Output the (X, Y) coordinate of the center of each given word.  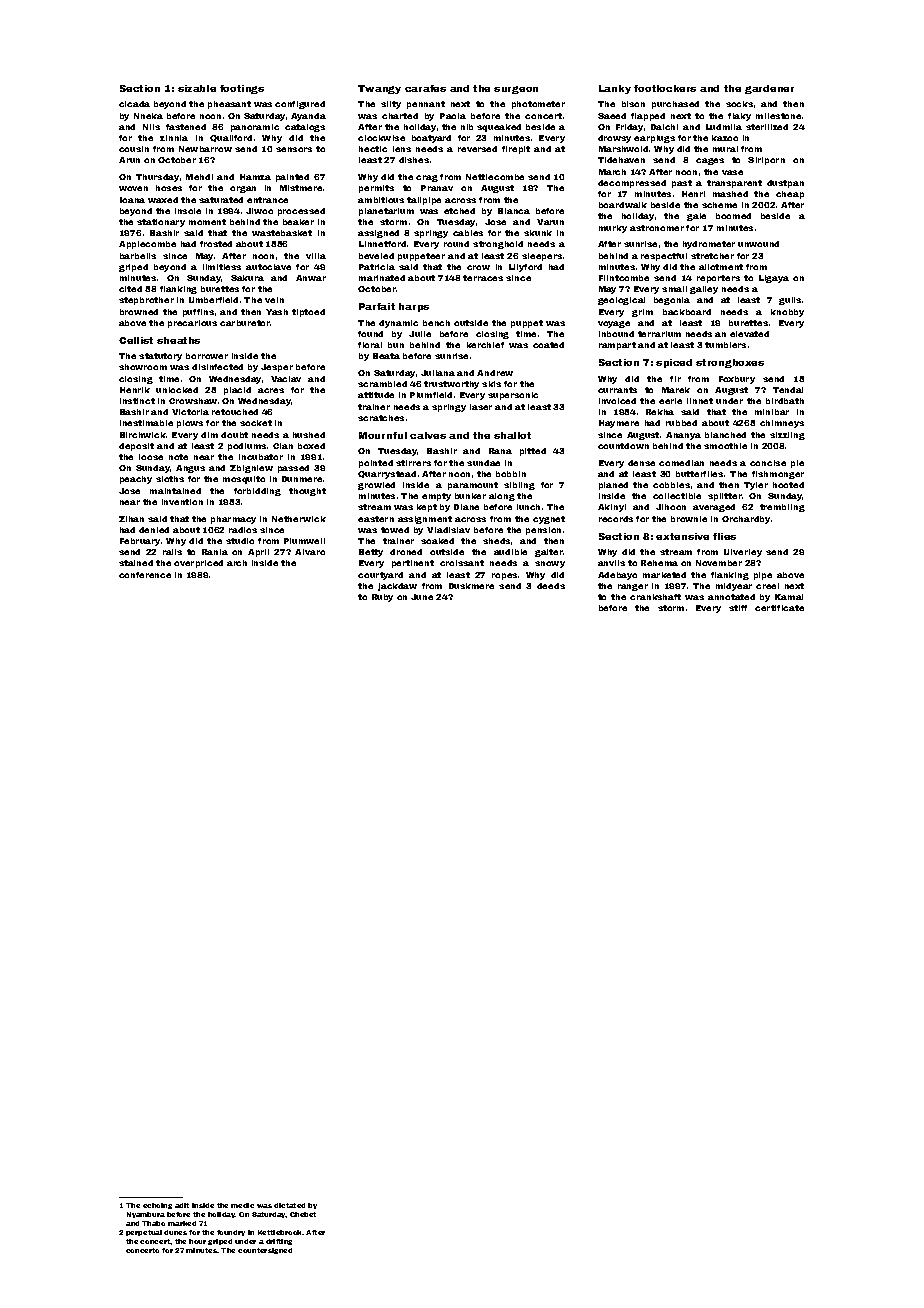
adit (182, 1205)
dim (209, 435)
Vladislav (448, 530)
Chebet (303, 1214)
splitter (725, 497)
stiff (738, 608)
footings (242, 89)
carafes (425, 88)
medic (242, 1205)
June (422, 597)
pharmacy (233, 520)
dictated (289, 1205)
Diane (466, 507)
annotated (731, 597)
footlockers (665, 88)
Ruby (382, 598)
